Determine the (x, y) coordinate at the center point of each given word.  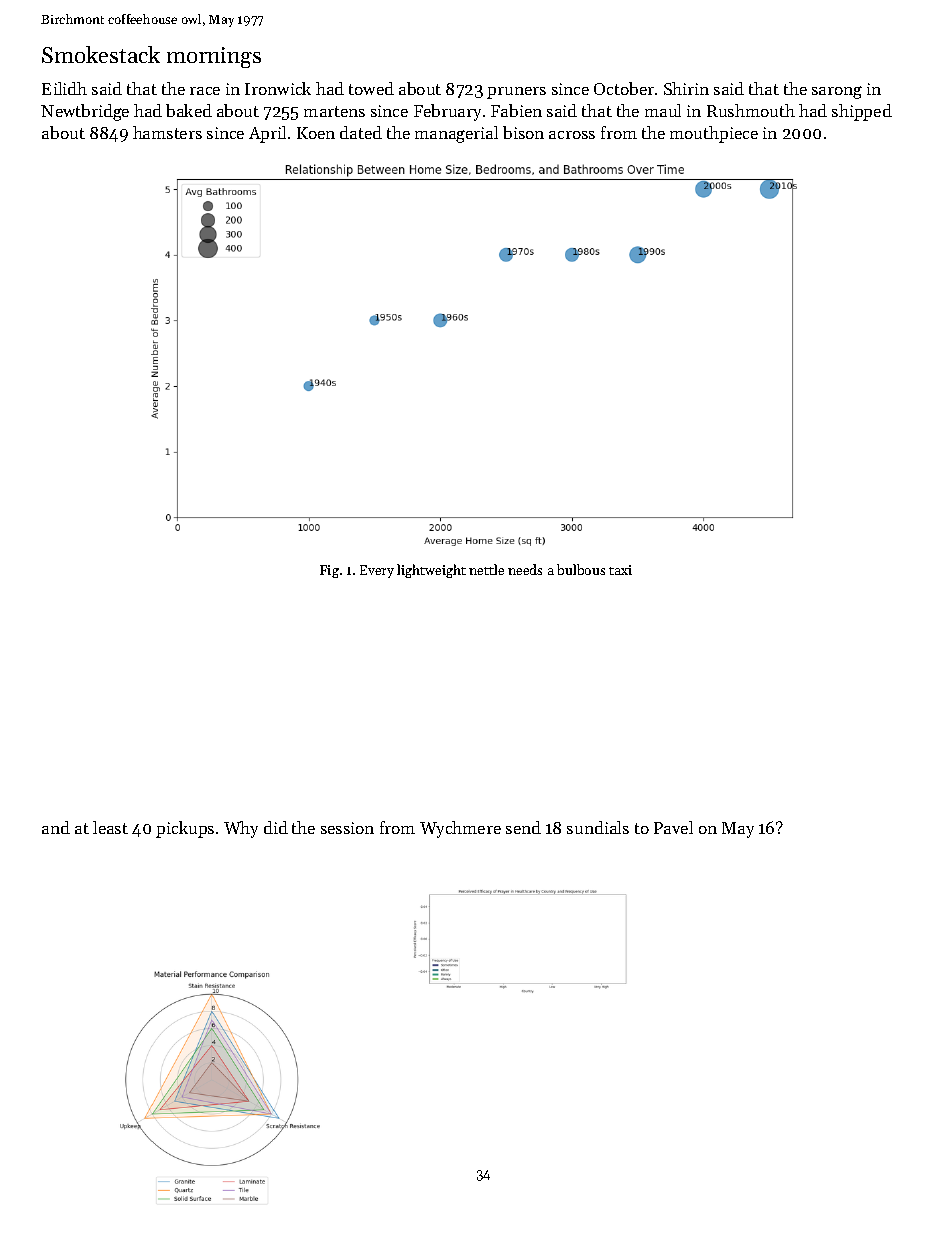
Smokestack (101, 54)
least (110, 827)
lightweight (431, 571)
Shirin (686, 88)
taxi (620, 570)
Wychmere (460, 829)
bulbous (581, 569)
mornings (214, 57)
